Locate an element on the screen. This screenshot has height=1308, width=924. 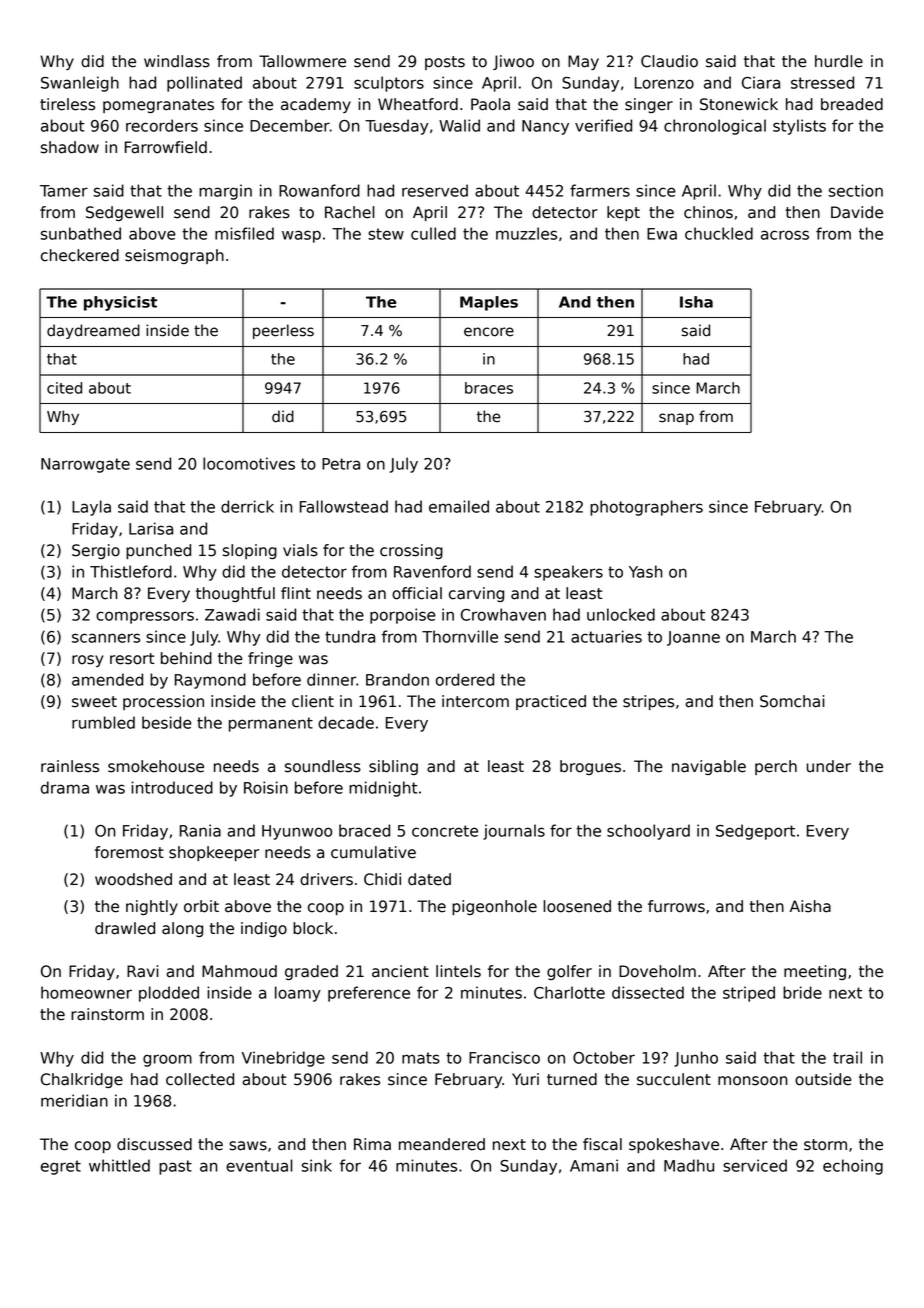
physicist is located at coordinates (120, 303).
